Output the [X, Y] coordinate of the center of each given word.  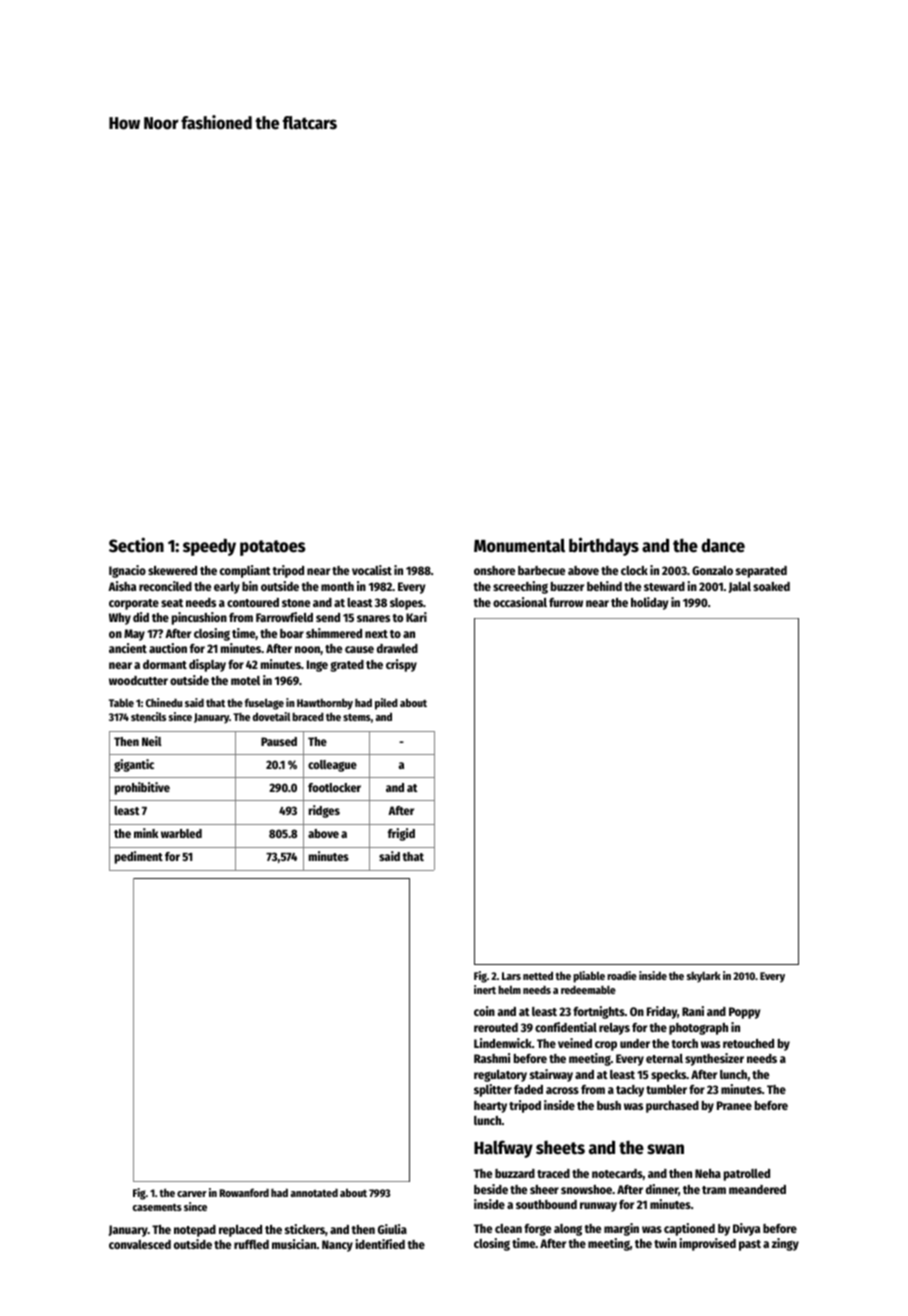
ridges [324, 811]
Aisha [122, 586]
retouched [748, 1043]
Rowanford [244, 1192]
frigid [401, 834]
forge [537, 1230]
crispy [401, 665]
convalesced [140, 1244]
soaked [771, 586]
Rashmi [492, 1058]
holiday [649, 603]
